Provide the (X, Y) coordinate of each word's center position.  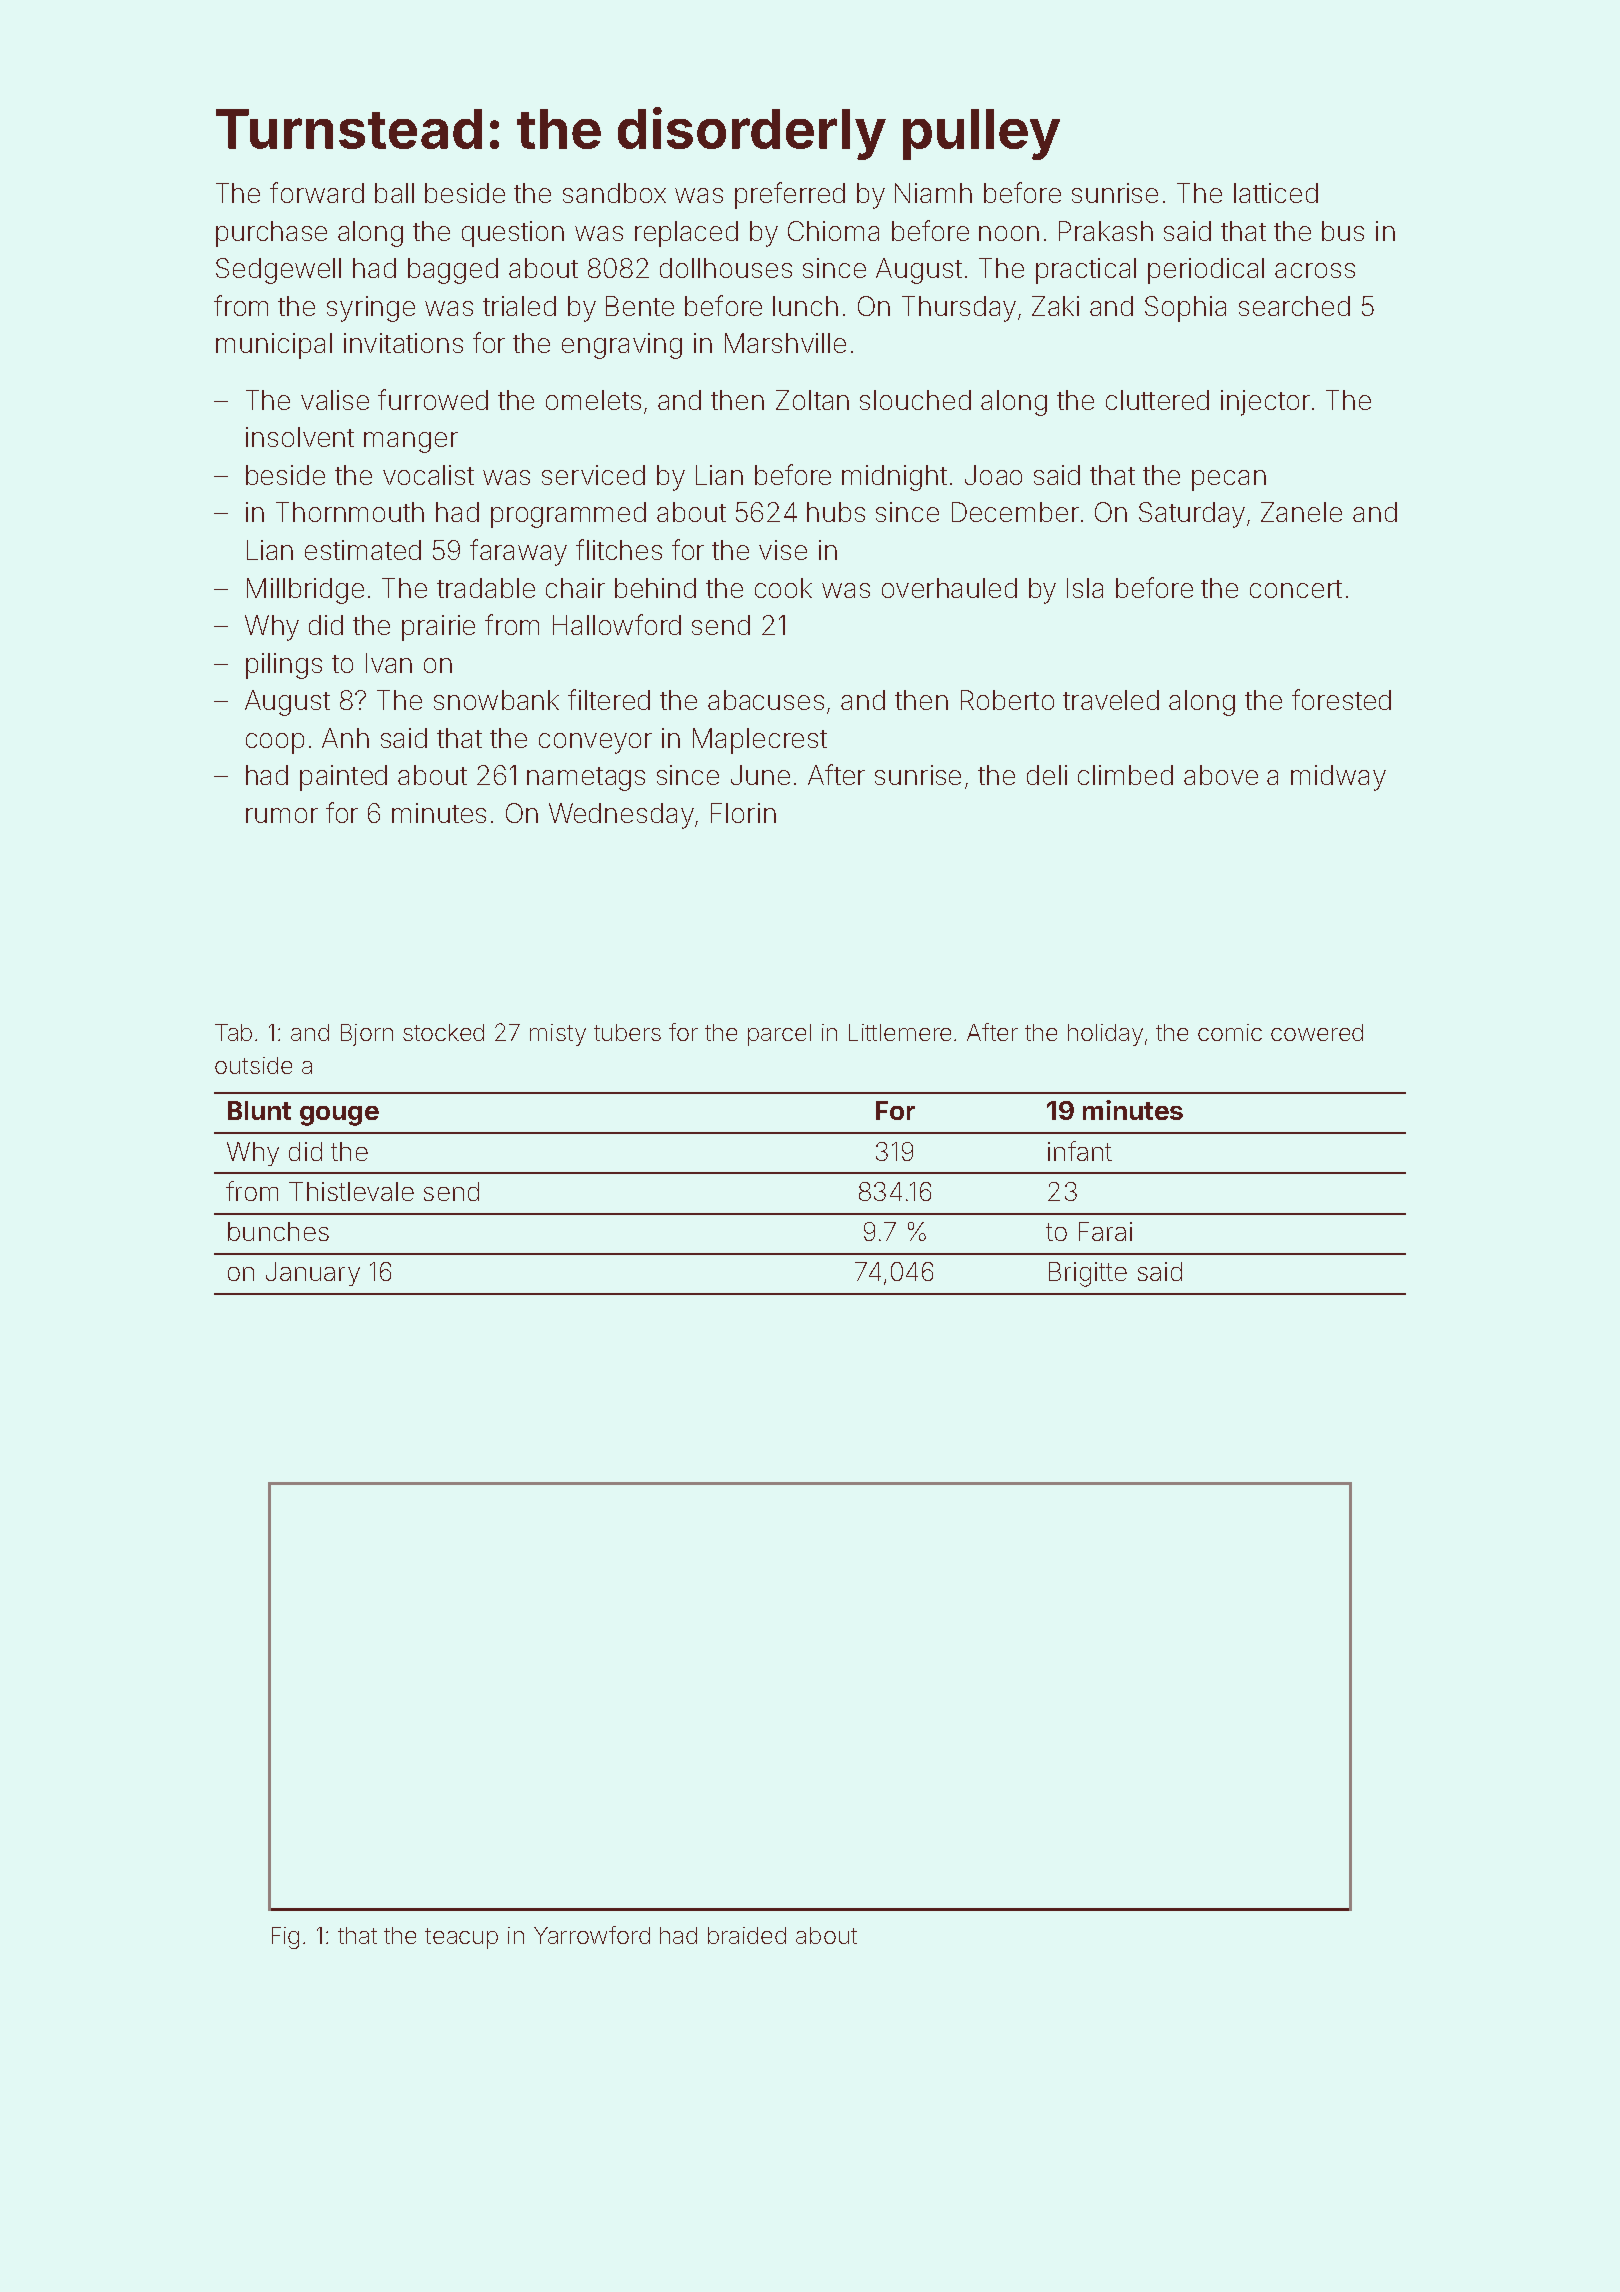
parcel (779, 1035)
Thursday (959, 309)
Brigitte (1088, 1274)
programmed (568, 515)
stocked (443, 1032)
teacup (461, 1938)
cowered (1317, 1032)
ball (394, 193)
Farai (1105, 1231)
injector (1265, 403)
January (313, 1274)
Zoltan (812, 400)
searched (1294, 306)
